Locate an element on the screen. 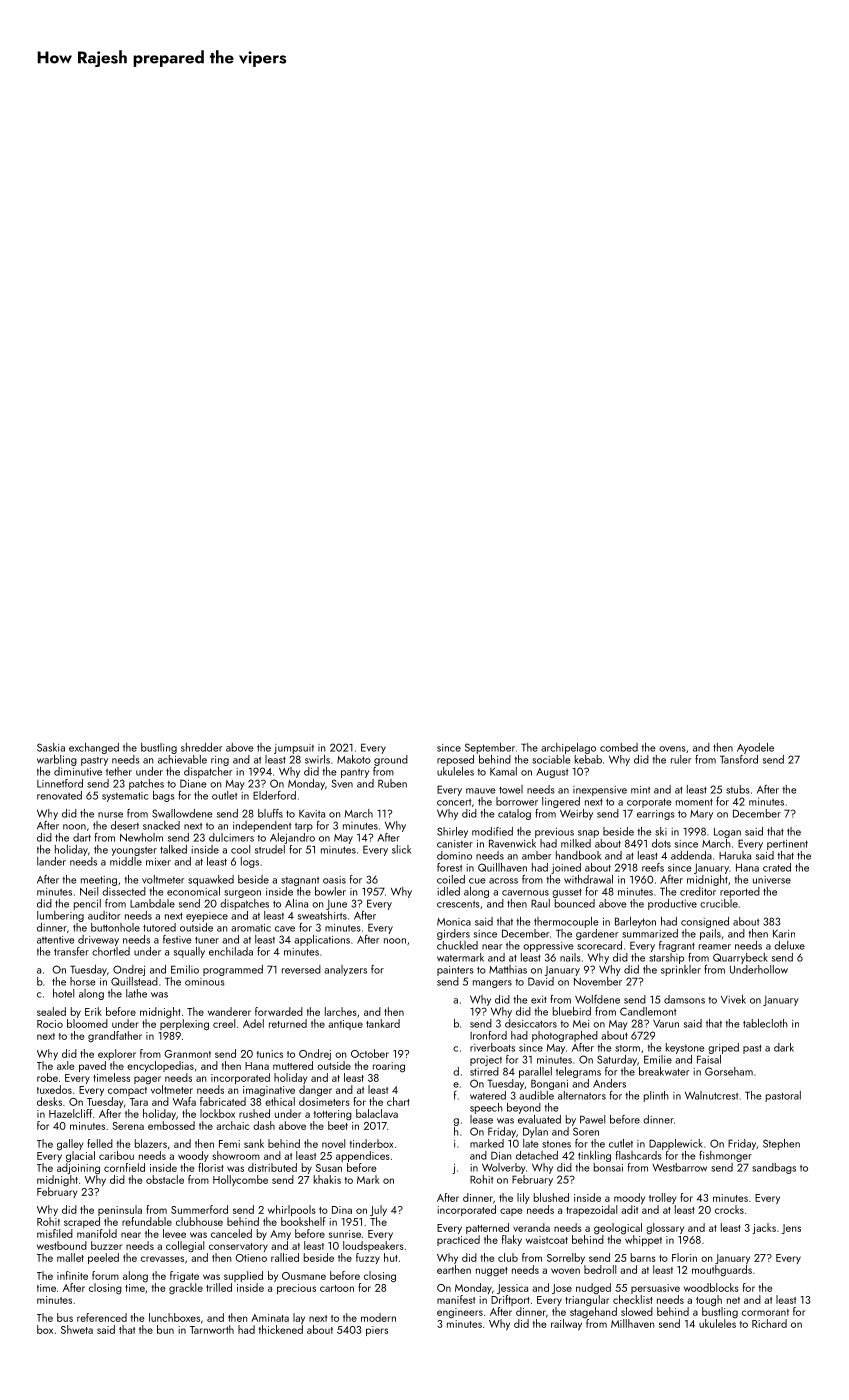 The height and width of the screenshot is (1400, 849). consigned is located at coordinates (705, 922).
